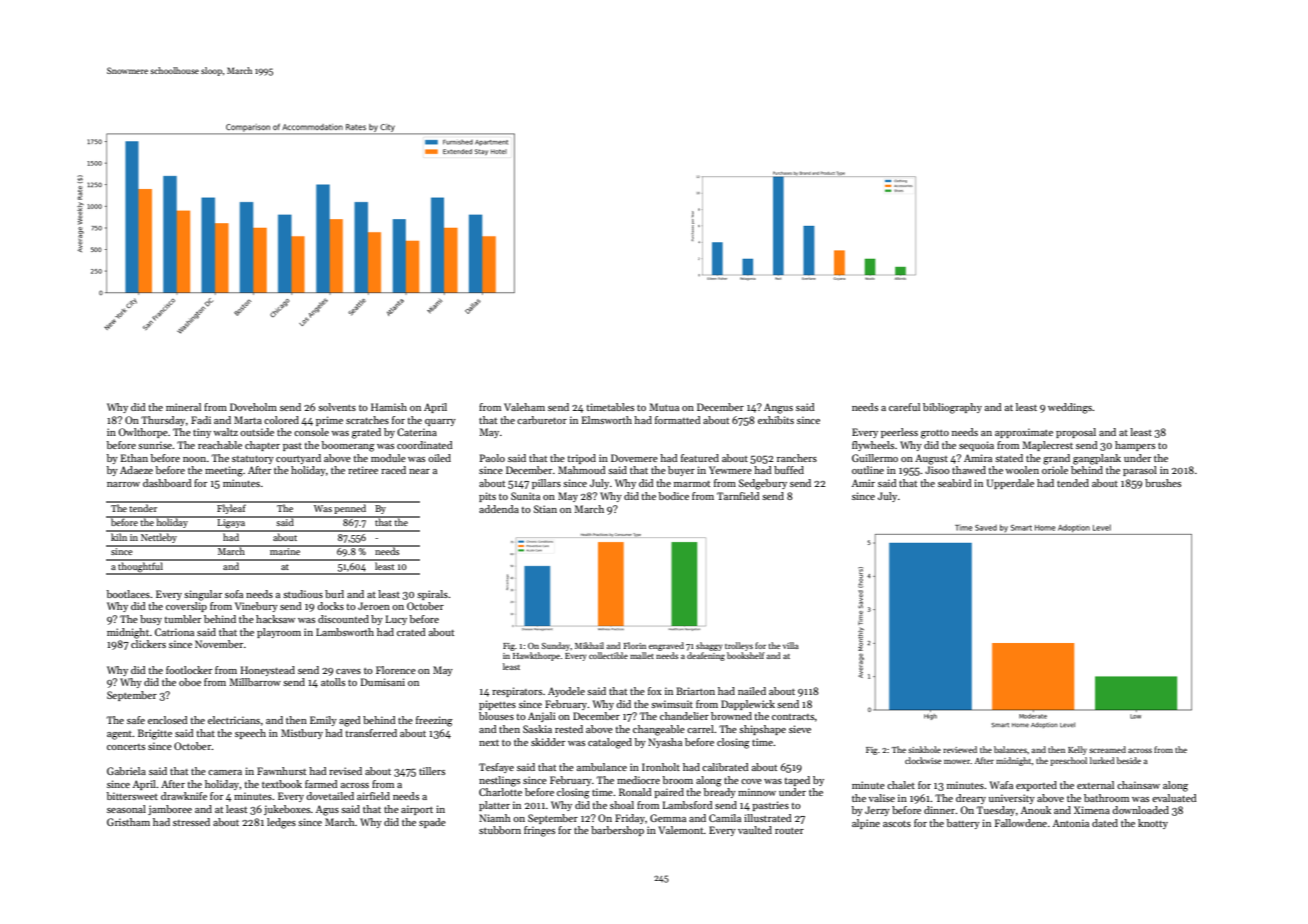 The height and width of the document is (924, 1308). What do you see at coordinates (337, 407) in the document?
I see `solvents` at bounding box center [337, 407].
